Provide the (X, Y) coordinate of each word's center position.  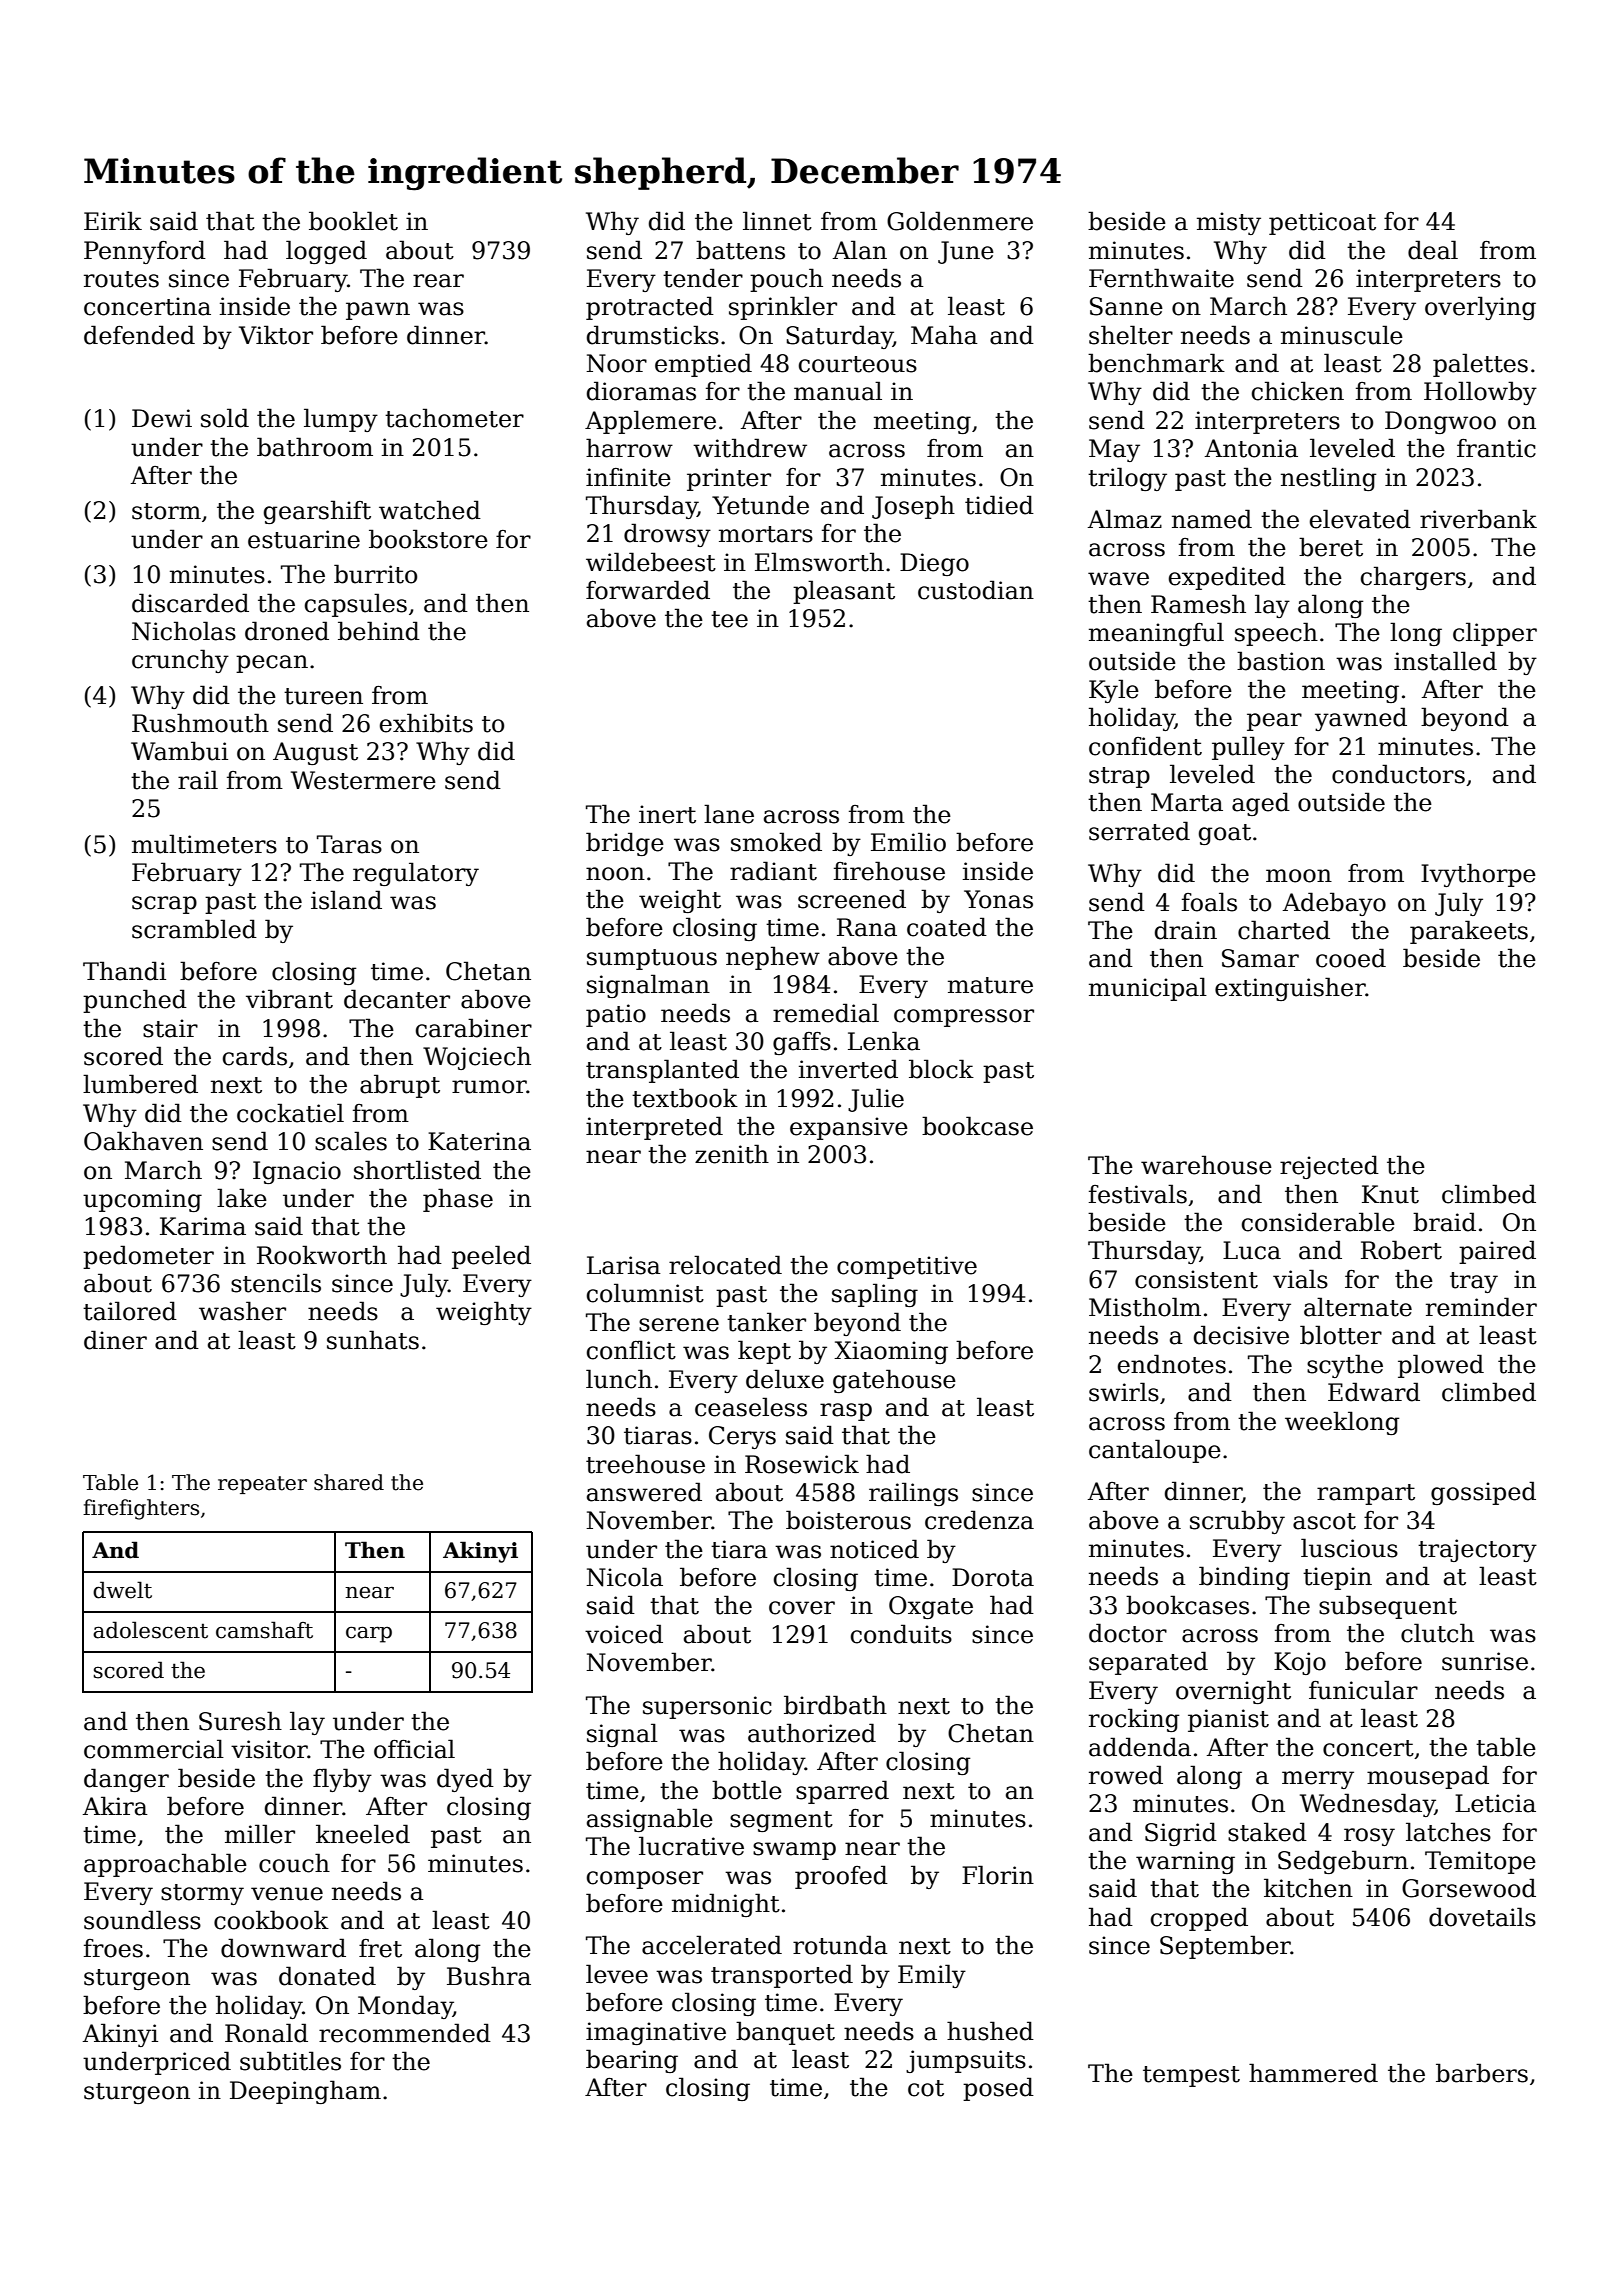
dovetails (1482, 1917)
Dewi (162, 418)
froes (113, 1948)
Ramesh (1198, 604)
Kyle (1114, 691)
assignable (650, 1820)
